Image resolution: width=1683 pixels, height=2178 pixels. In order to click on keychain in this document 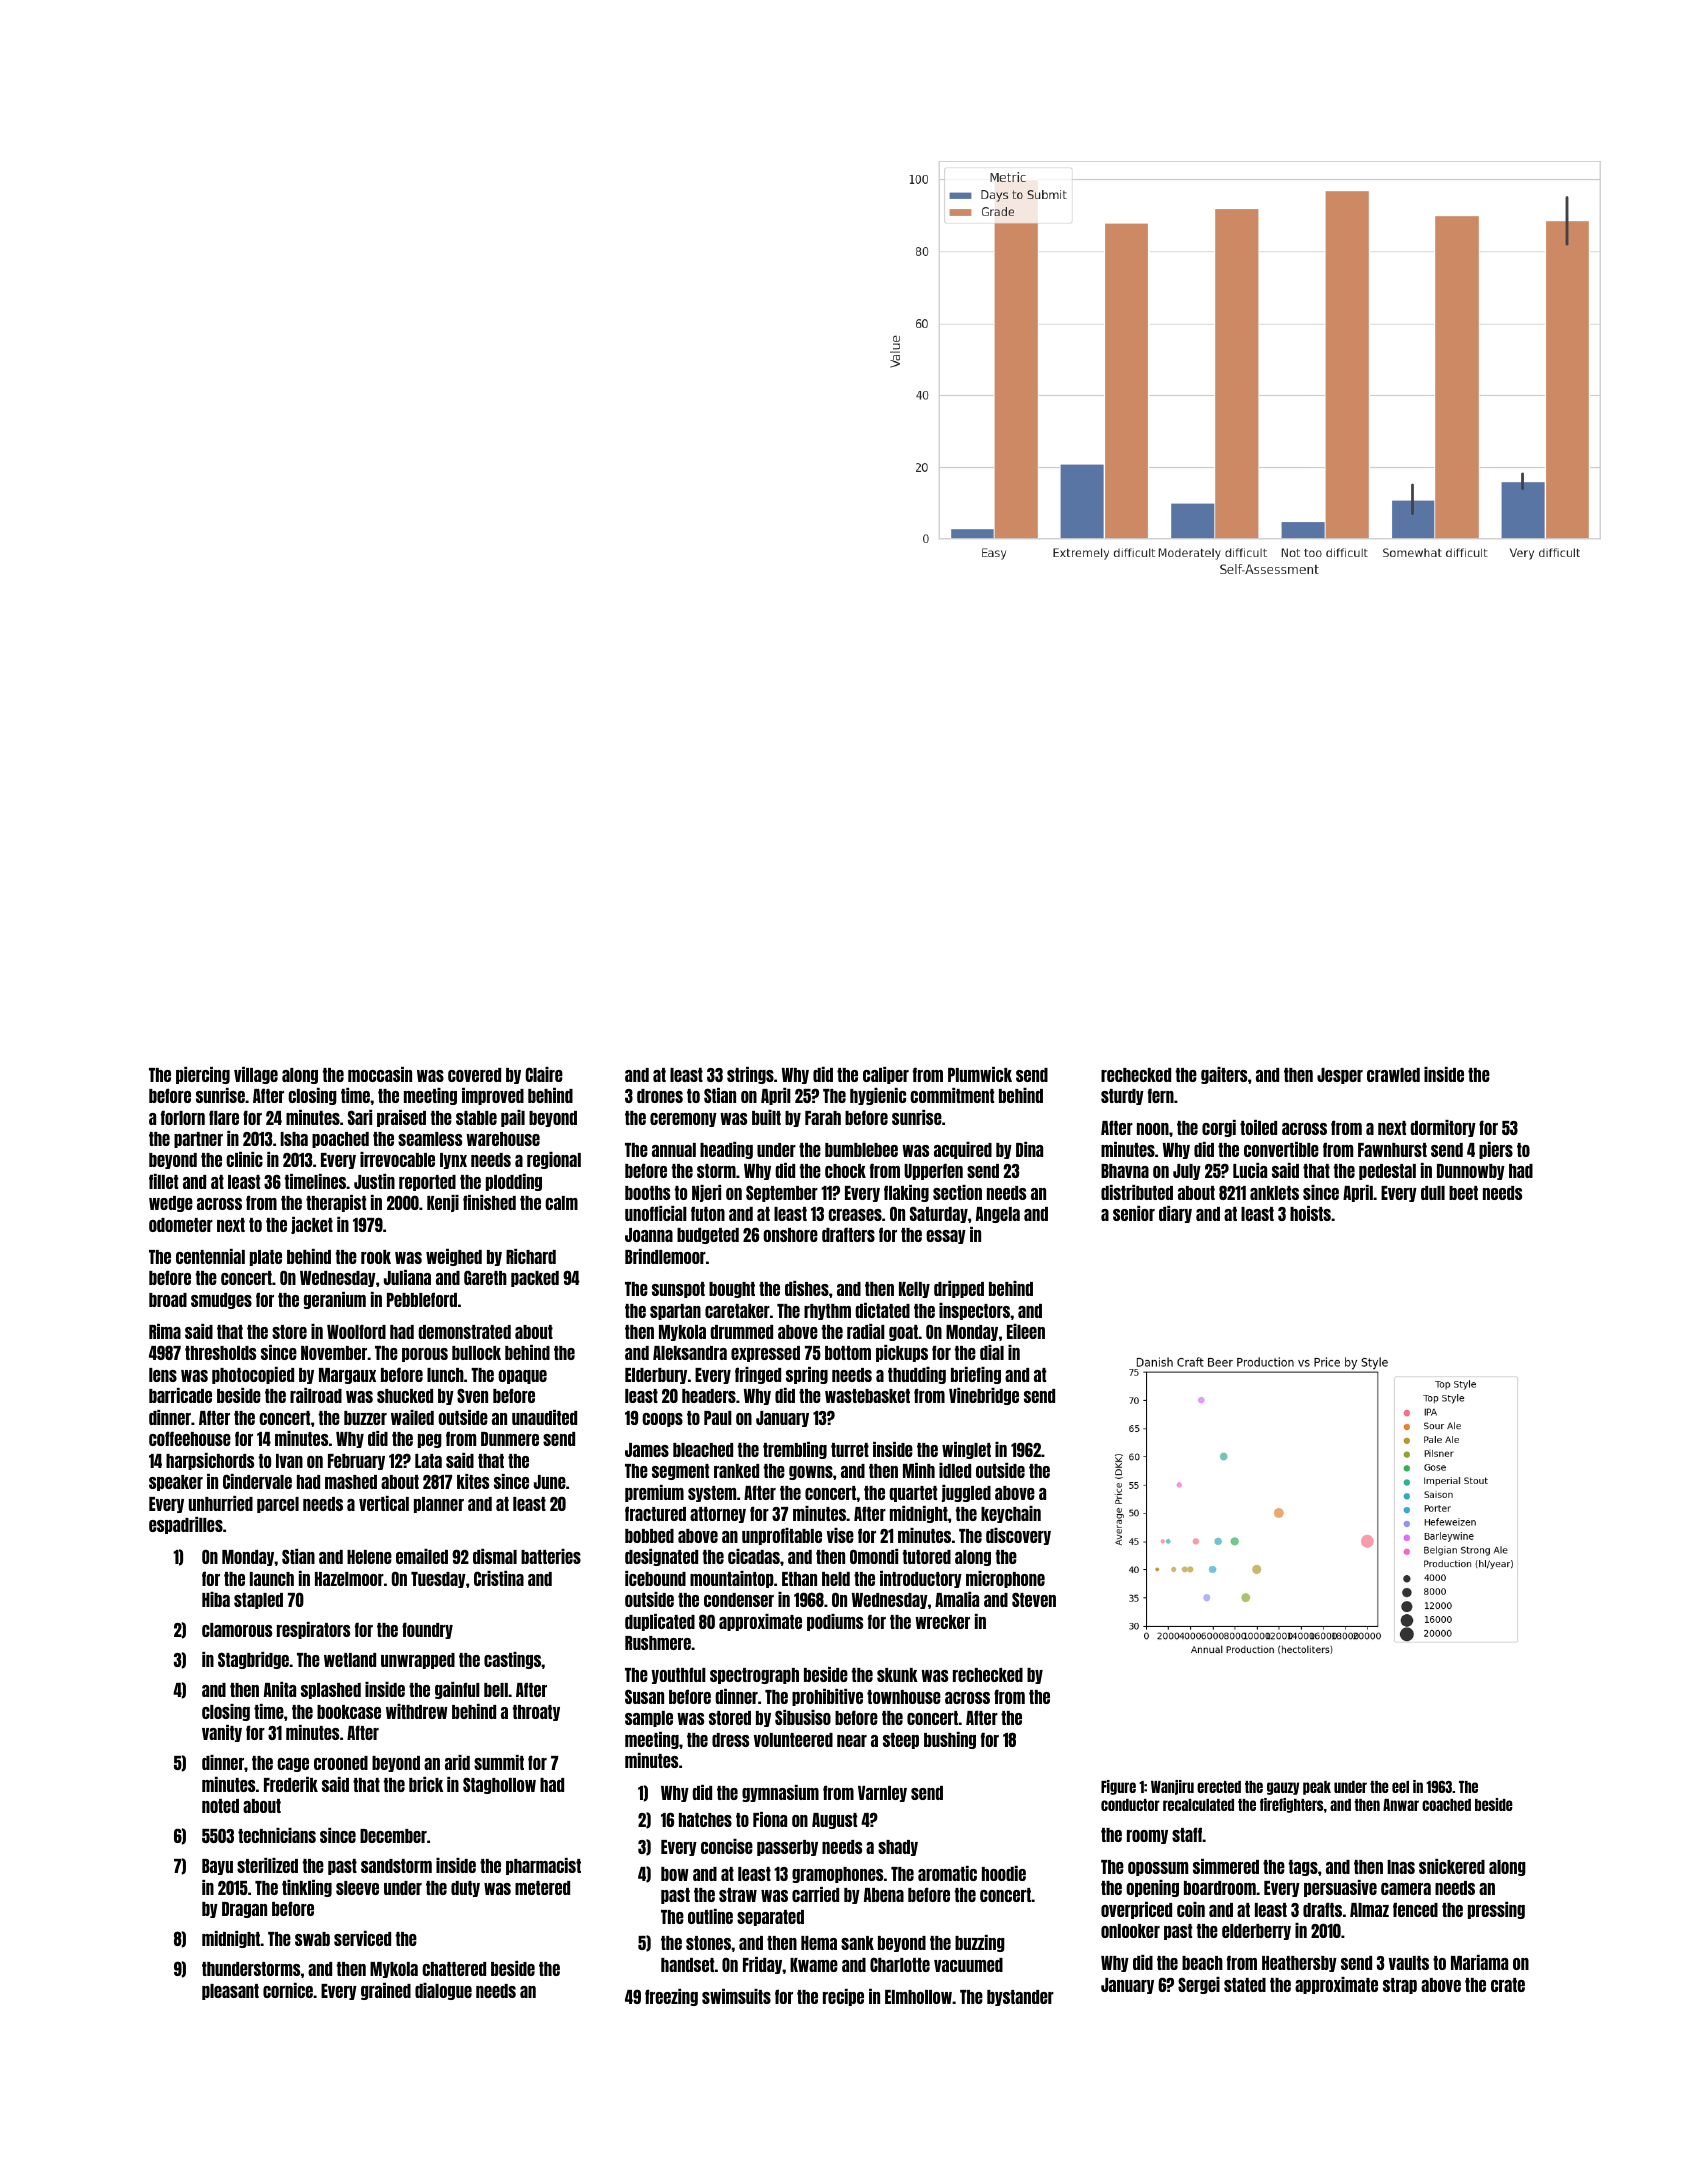, I will do `click(1011, 1514)`.
